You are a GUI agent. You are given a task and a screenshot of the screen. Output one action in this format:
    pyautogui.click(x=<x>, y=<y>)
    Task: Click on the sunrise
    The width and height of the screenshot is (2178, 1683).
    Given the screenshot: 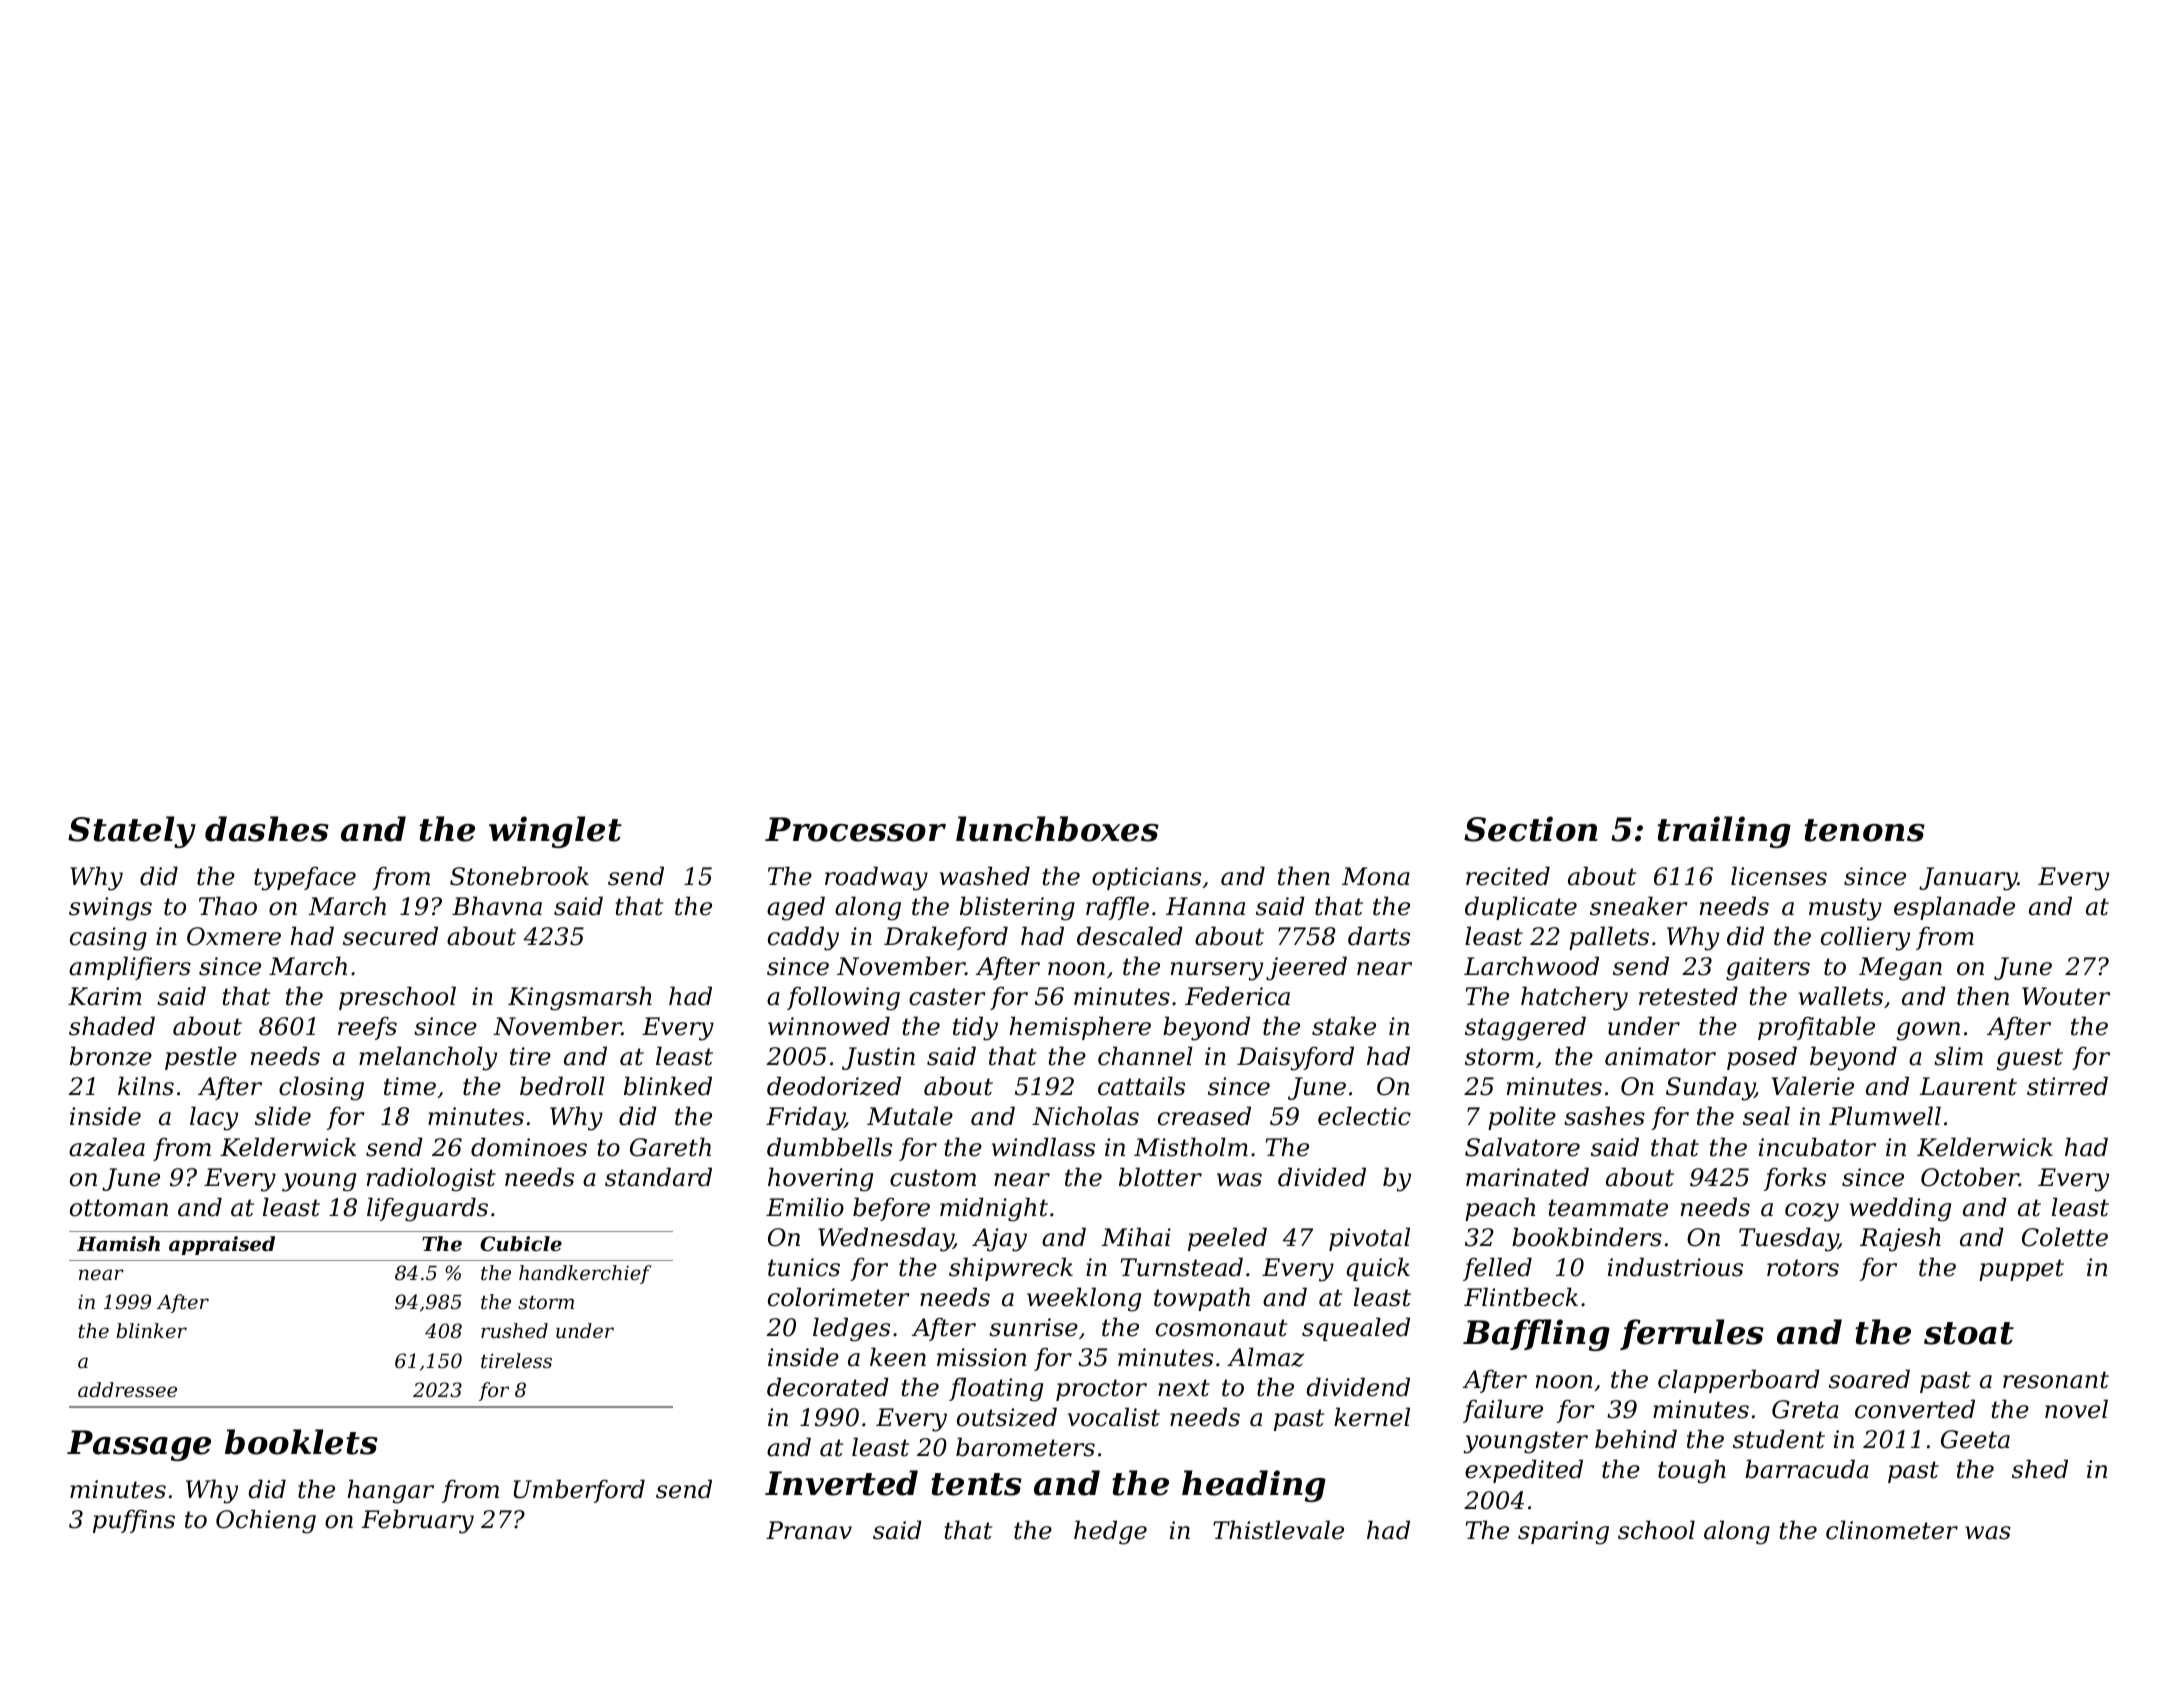 What is the action you would take?
    pyautogui.click(x=1033, y=1327)
